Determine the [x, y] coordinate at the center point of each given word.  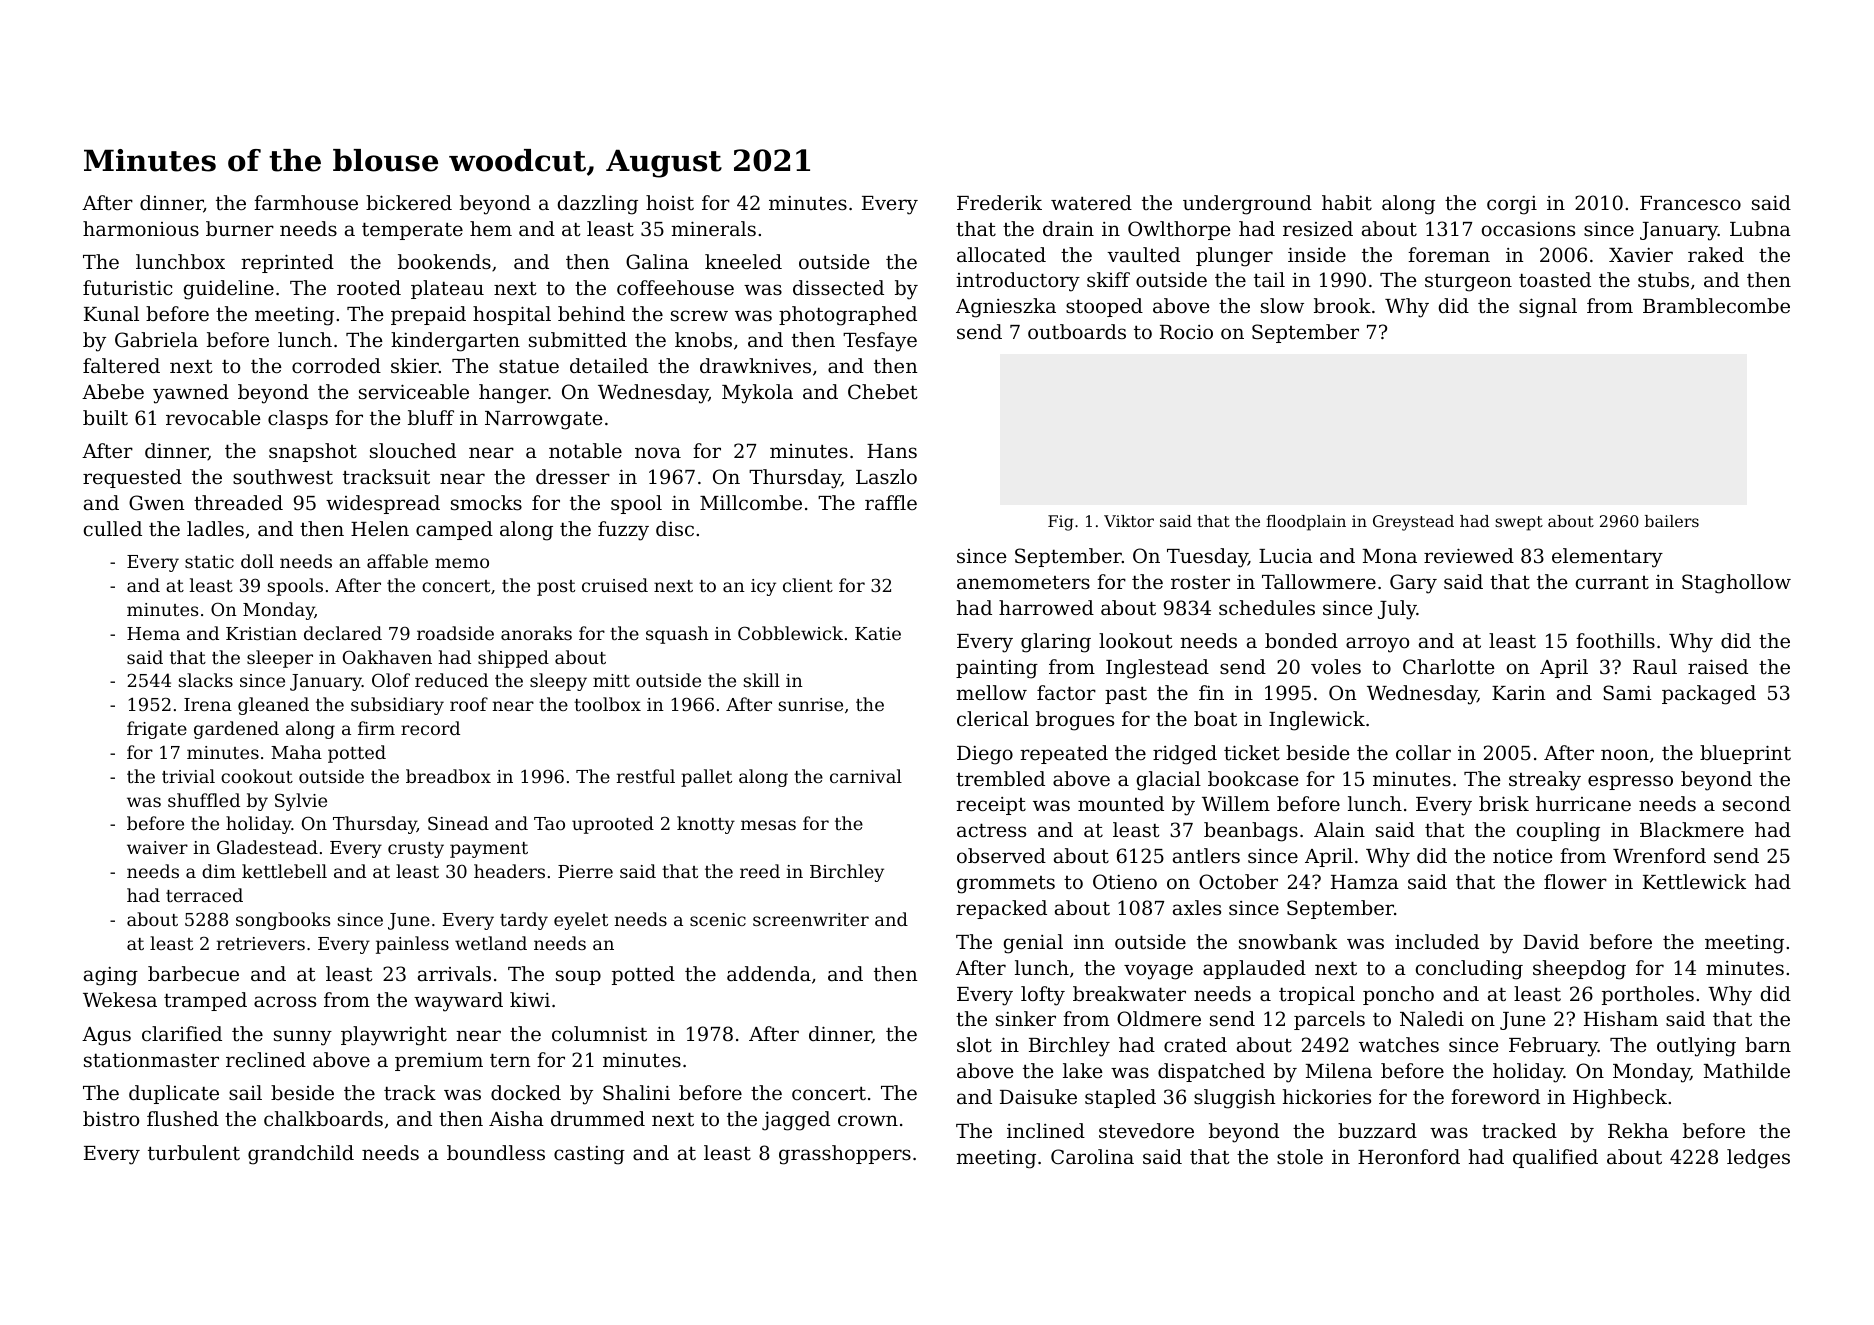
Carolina [1092, 1156]
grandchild [301, 1155]
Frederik [999, 202]
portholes [1648, 995]
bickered [409, 202]
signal [1548, 308]
